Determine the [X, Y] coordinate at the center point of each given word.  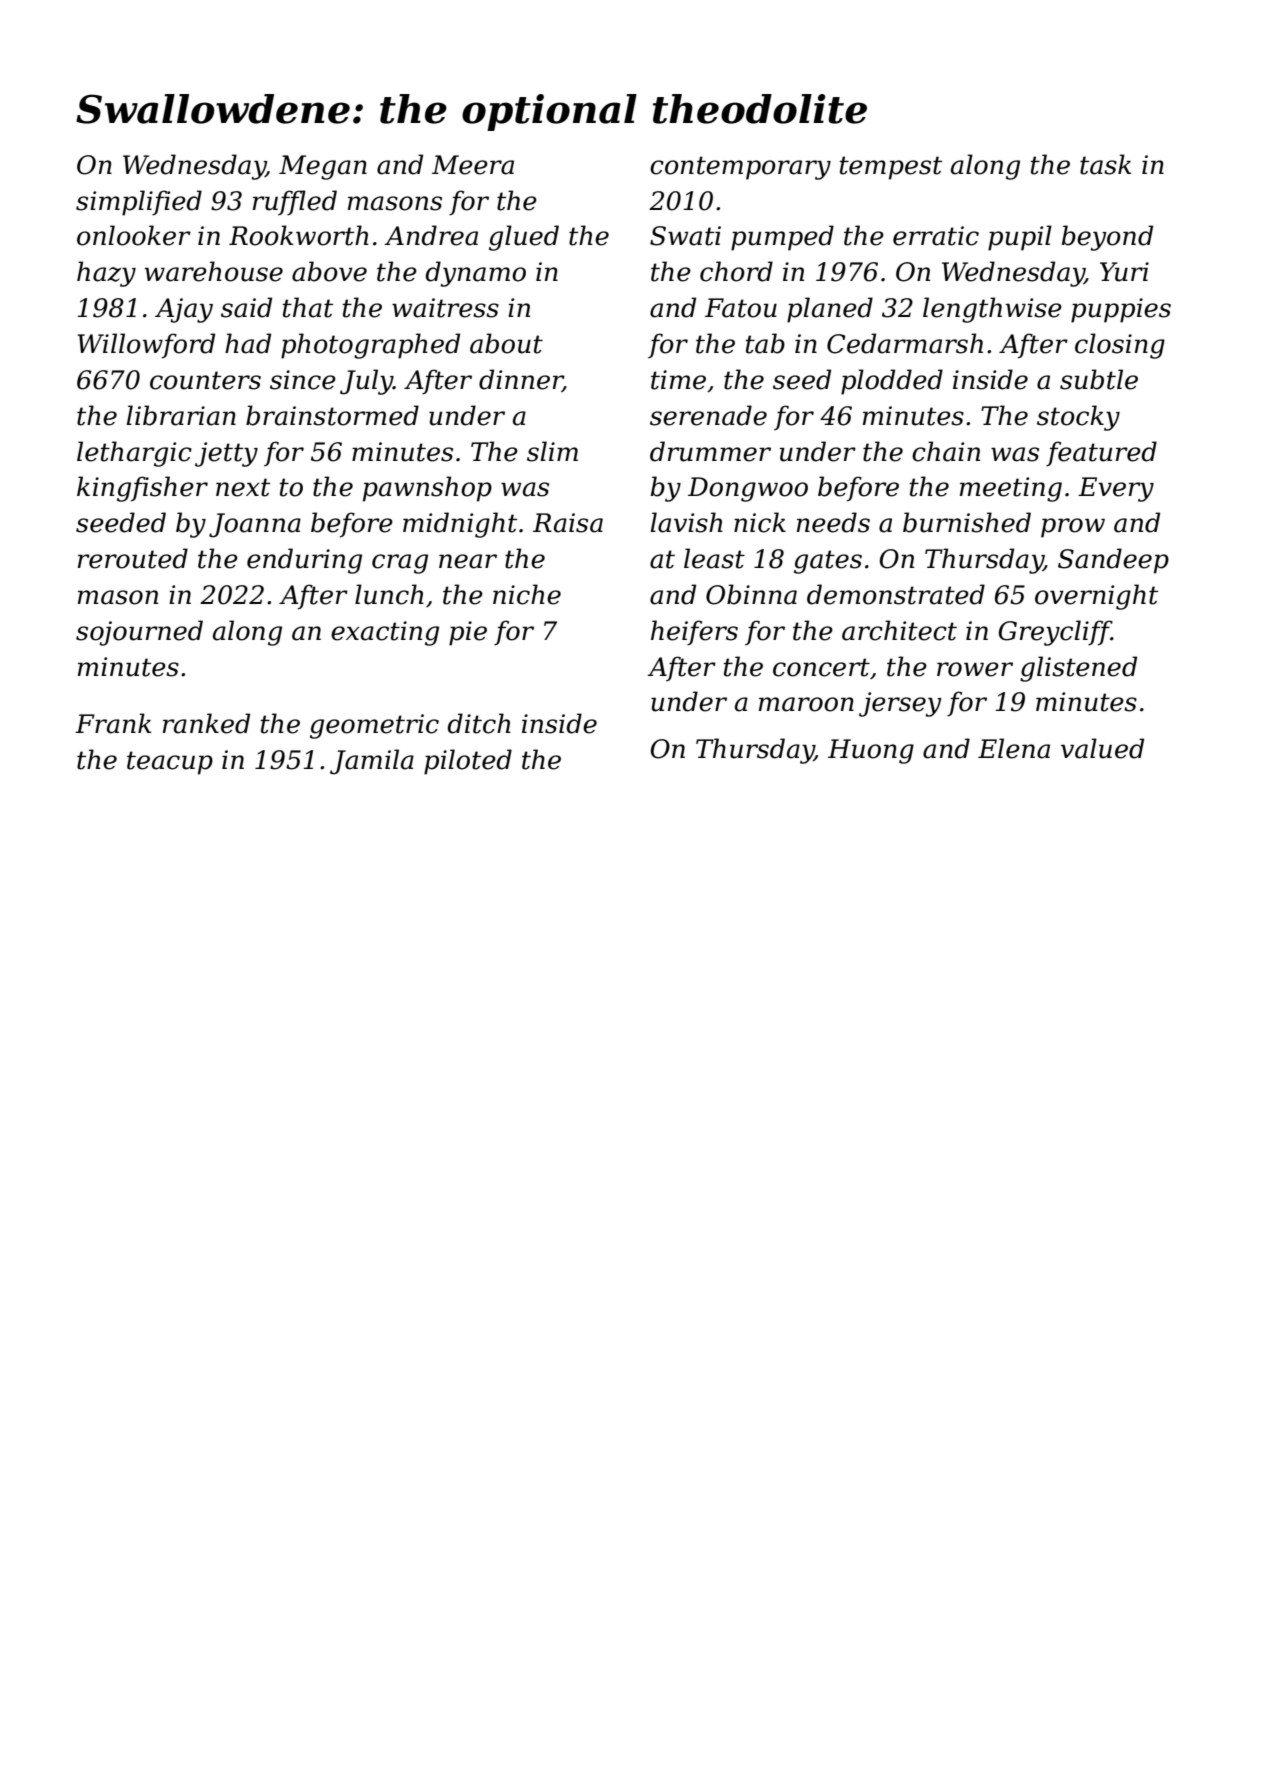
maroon [806, 704]
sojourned [139, 633]
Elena [1014, 748]
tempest [890, 168]
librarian [181, 415]
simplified [139, 203]
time [678, 380]
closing [1120, 346]
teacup [170, 763]
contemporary [740, 168]
